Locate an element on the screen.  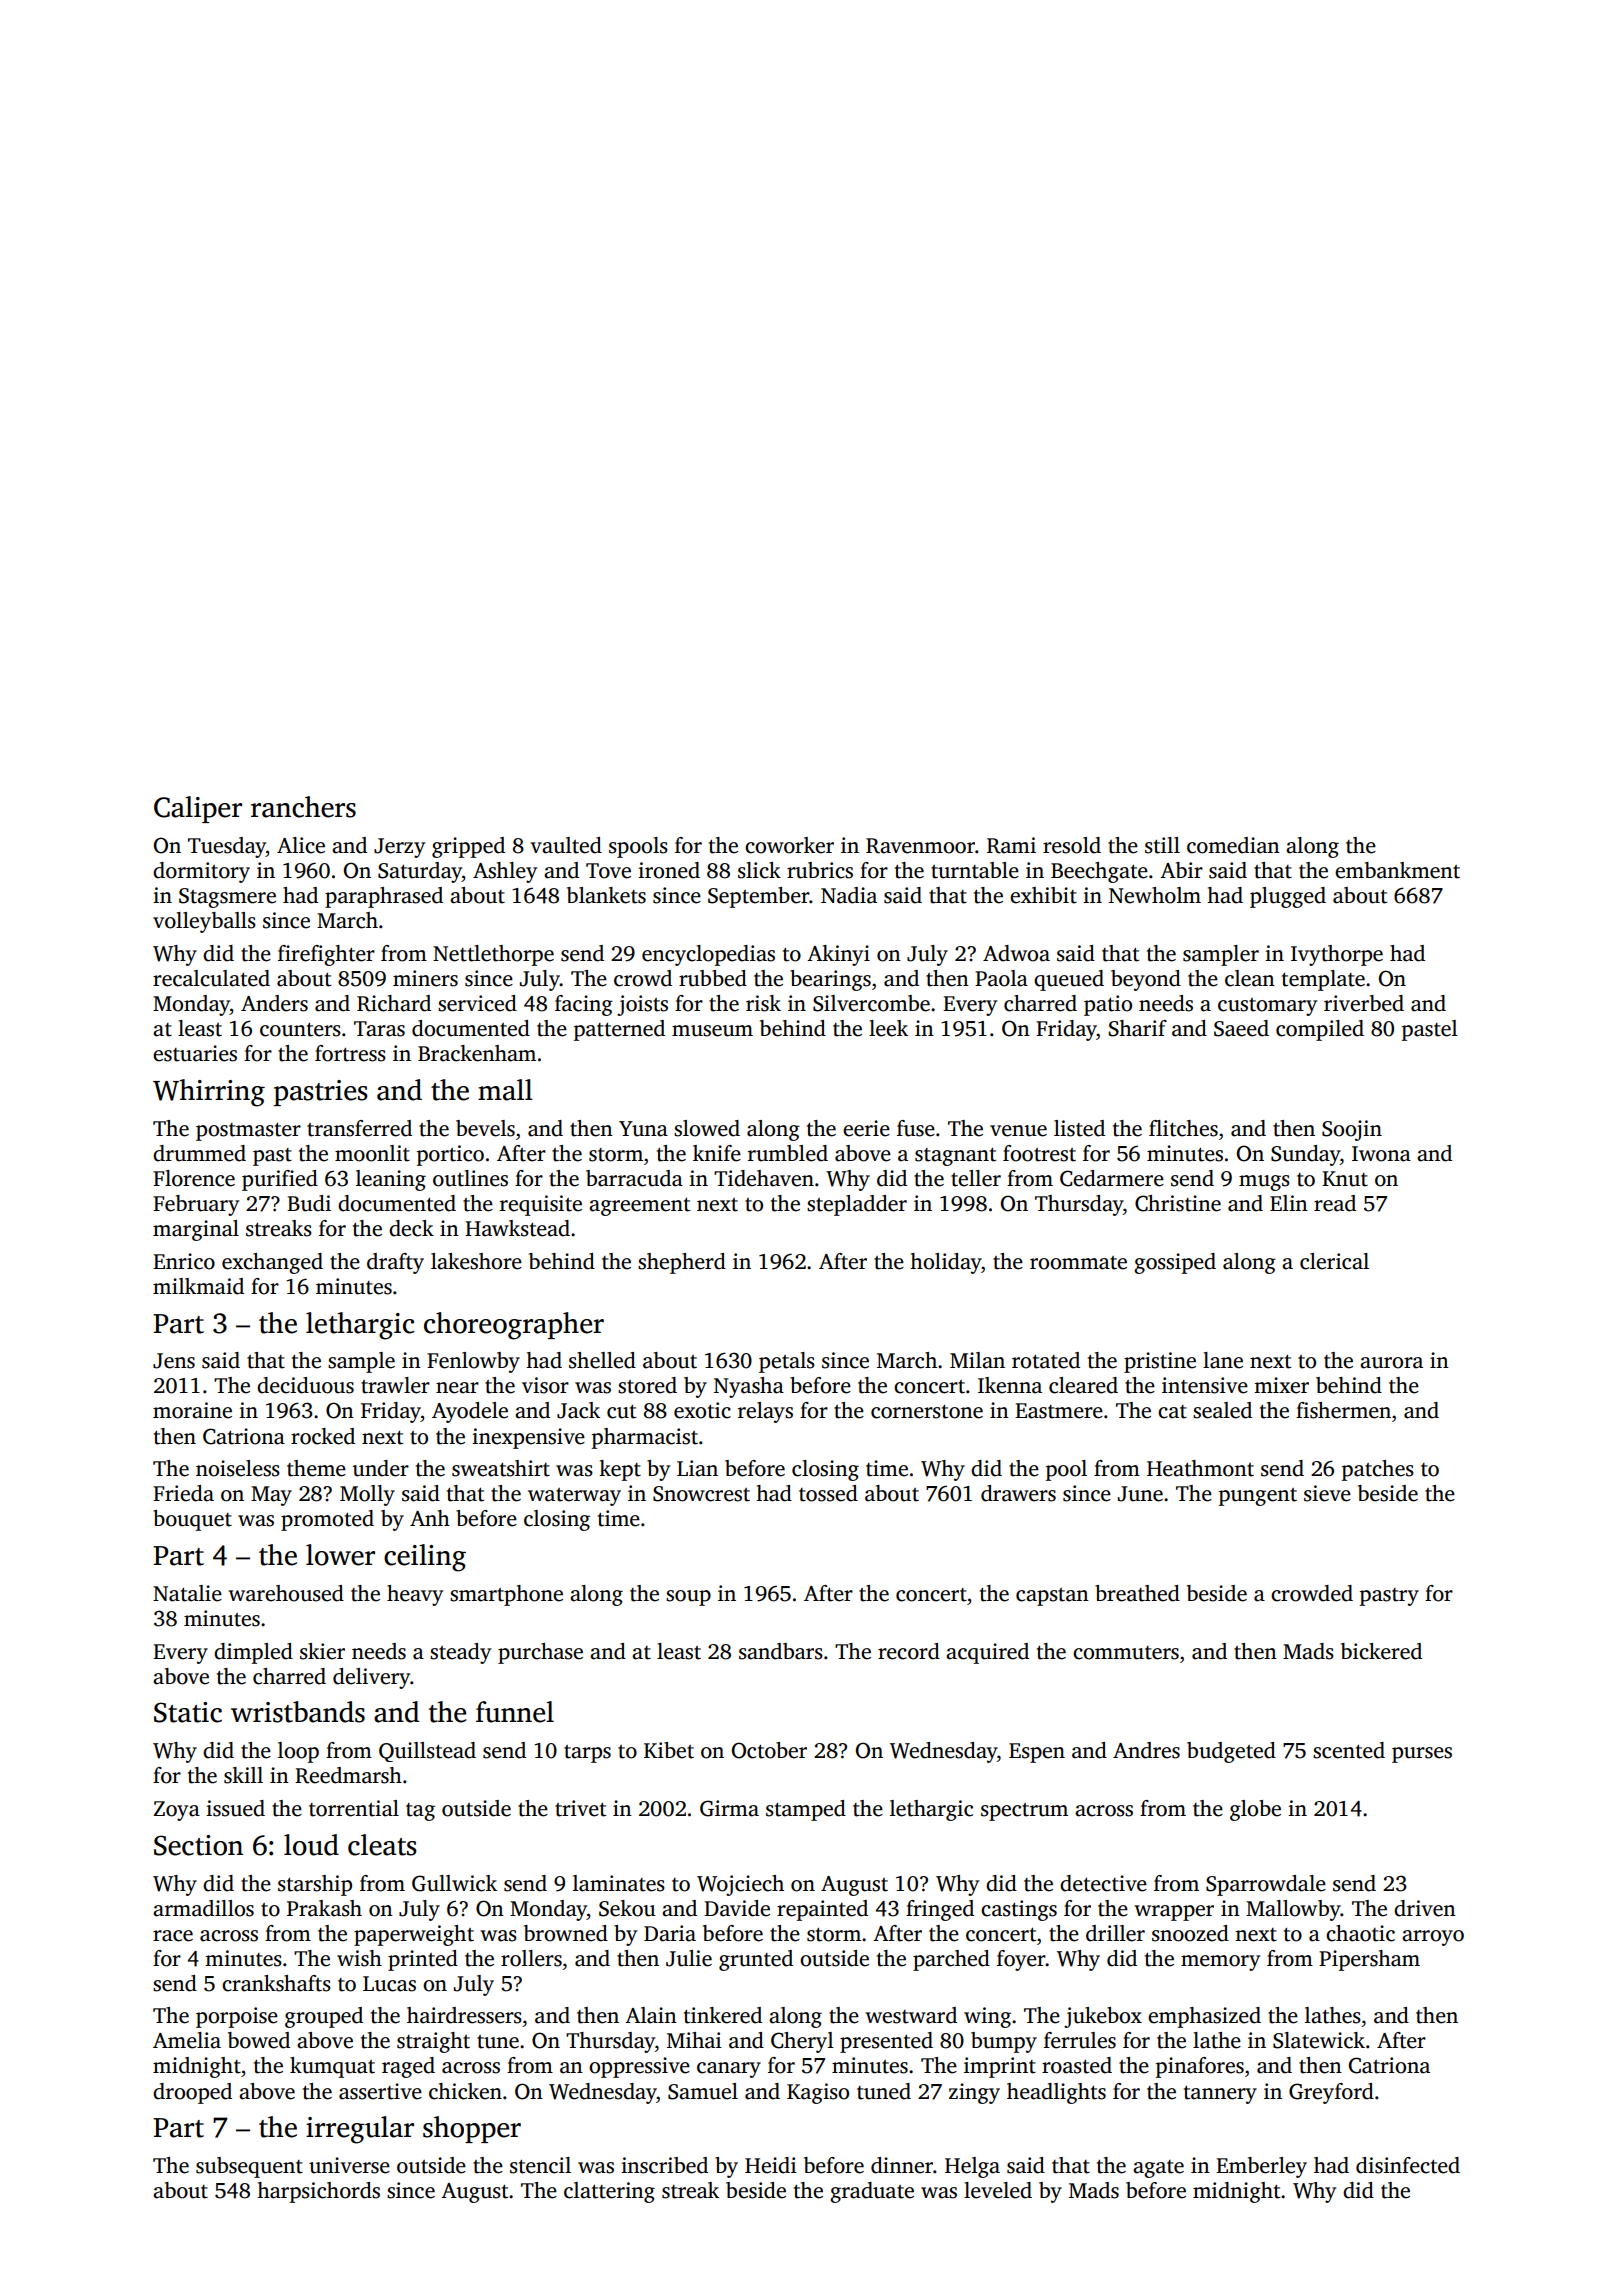
ranchers is located at coordinates (303, 807).
